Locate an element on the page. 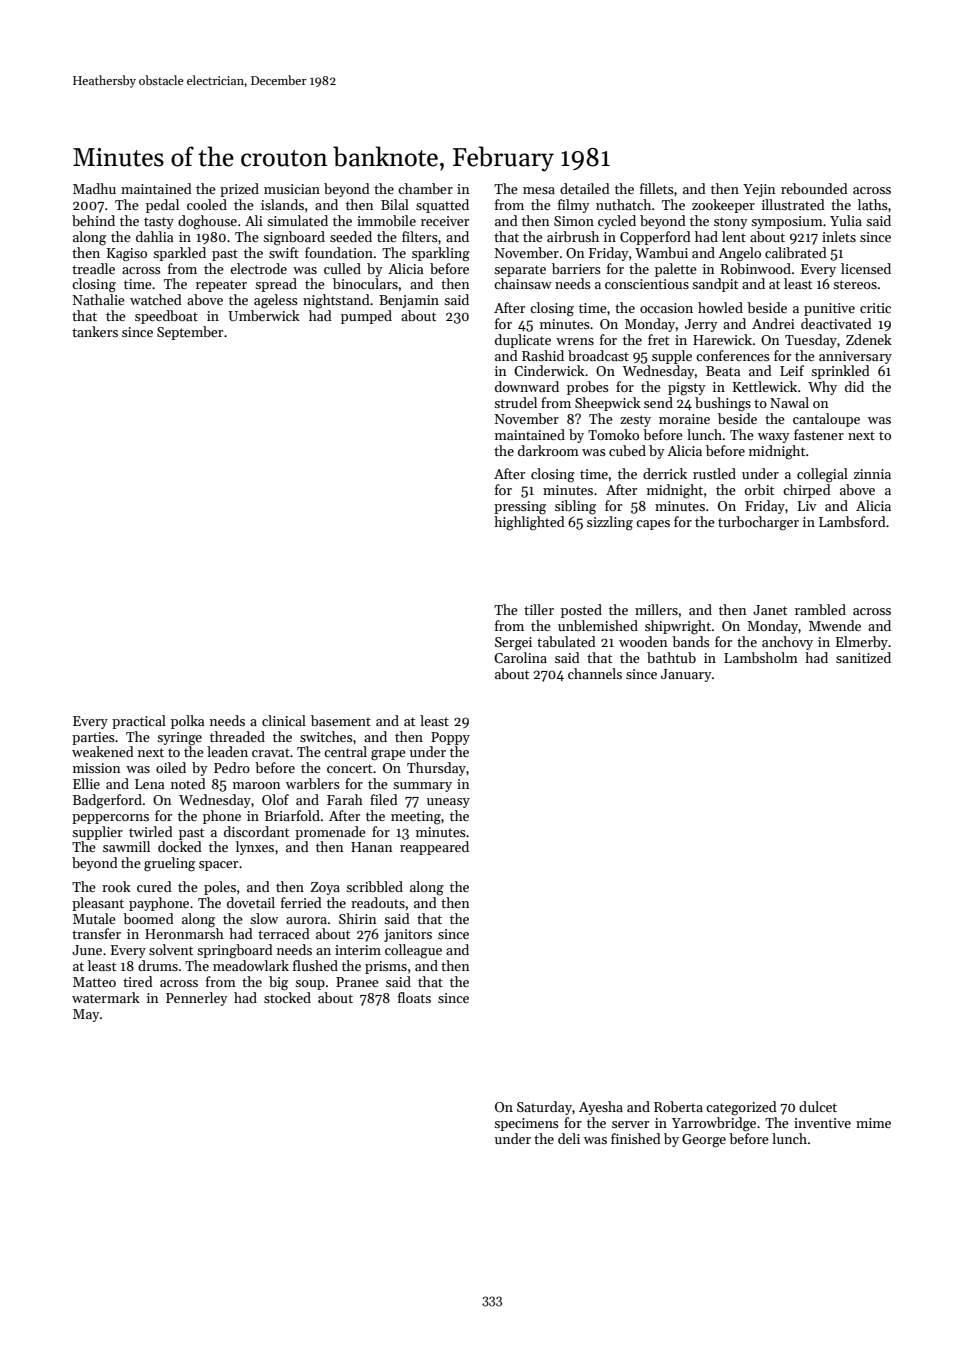 Image resolution: width=964 pixels, height=1369 pixels. Umberwick is located at coordinates (264, 315).
